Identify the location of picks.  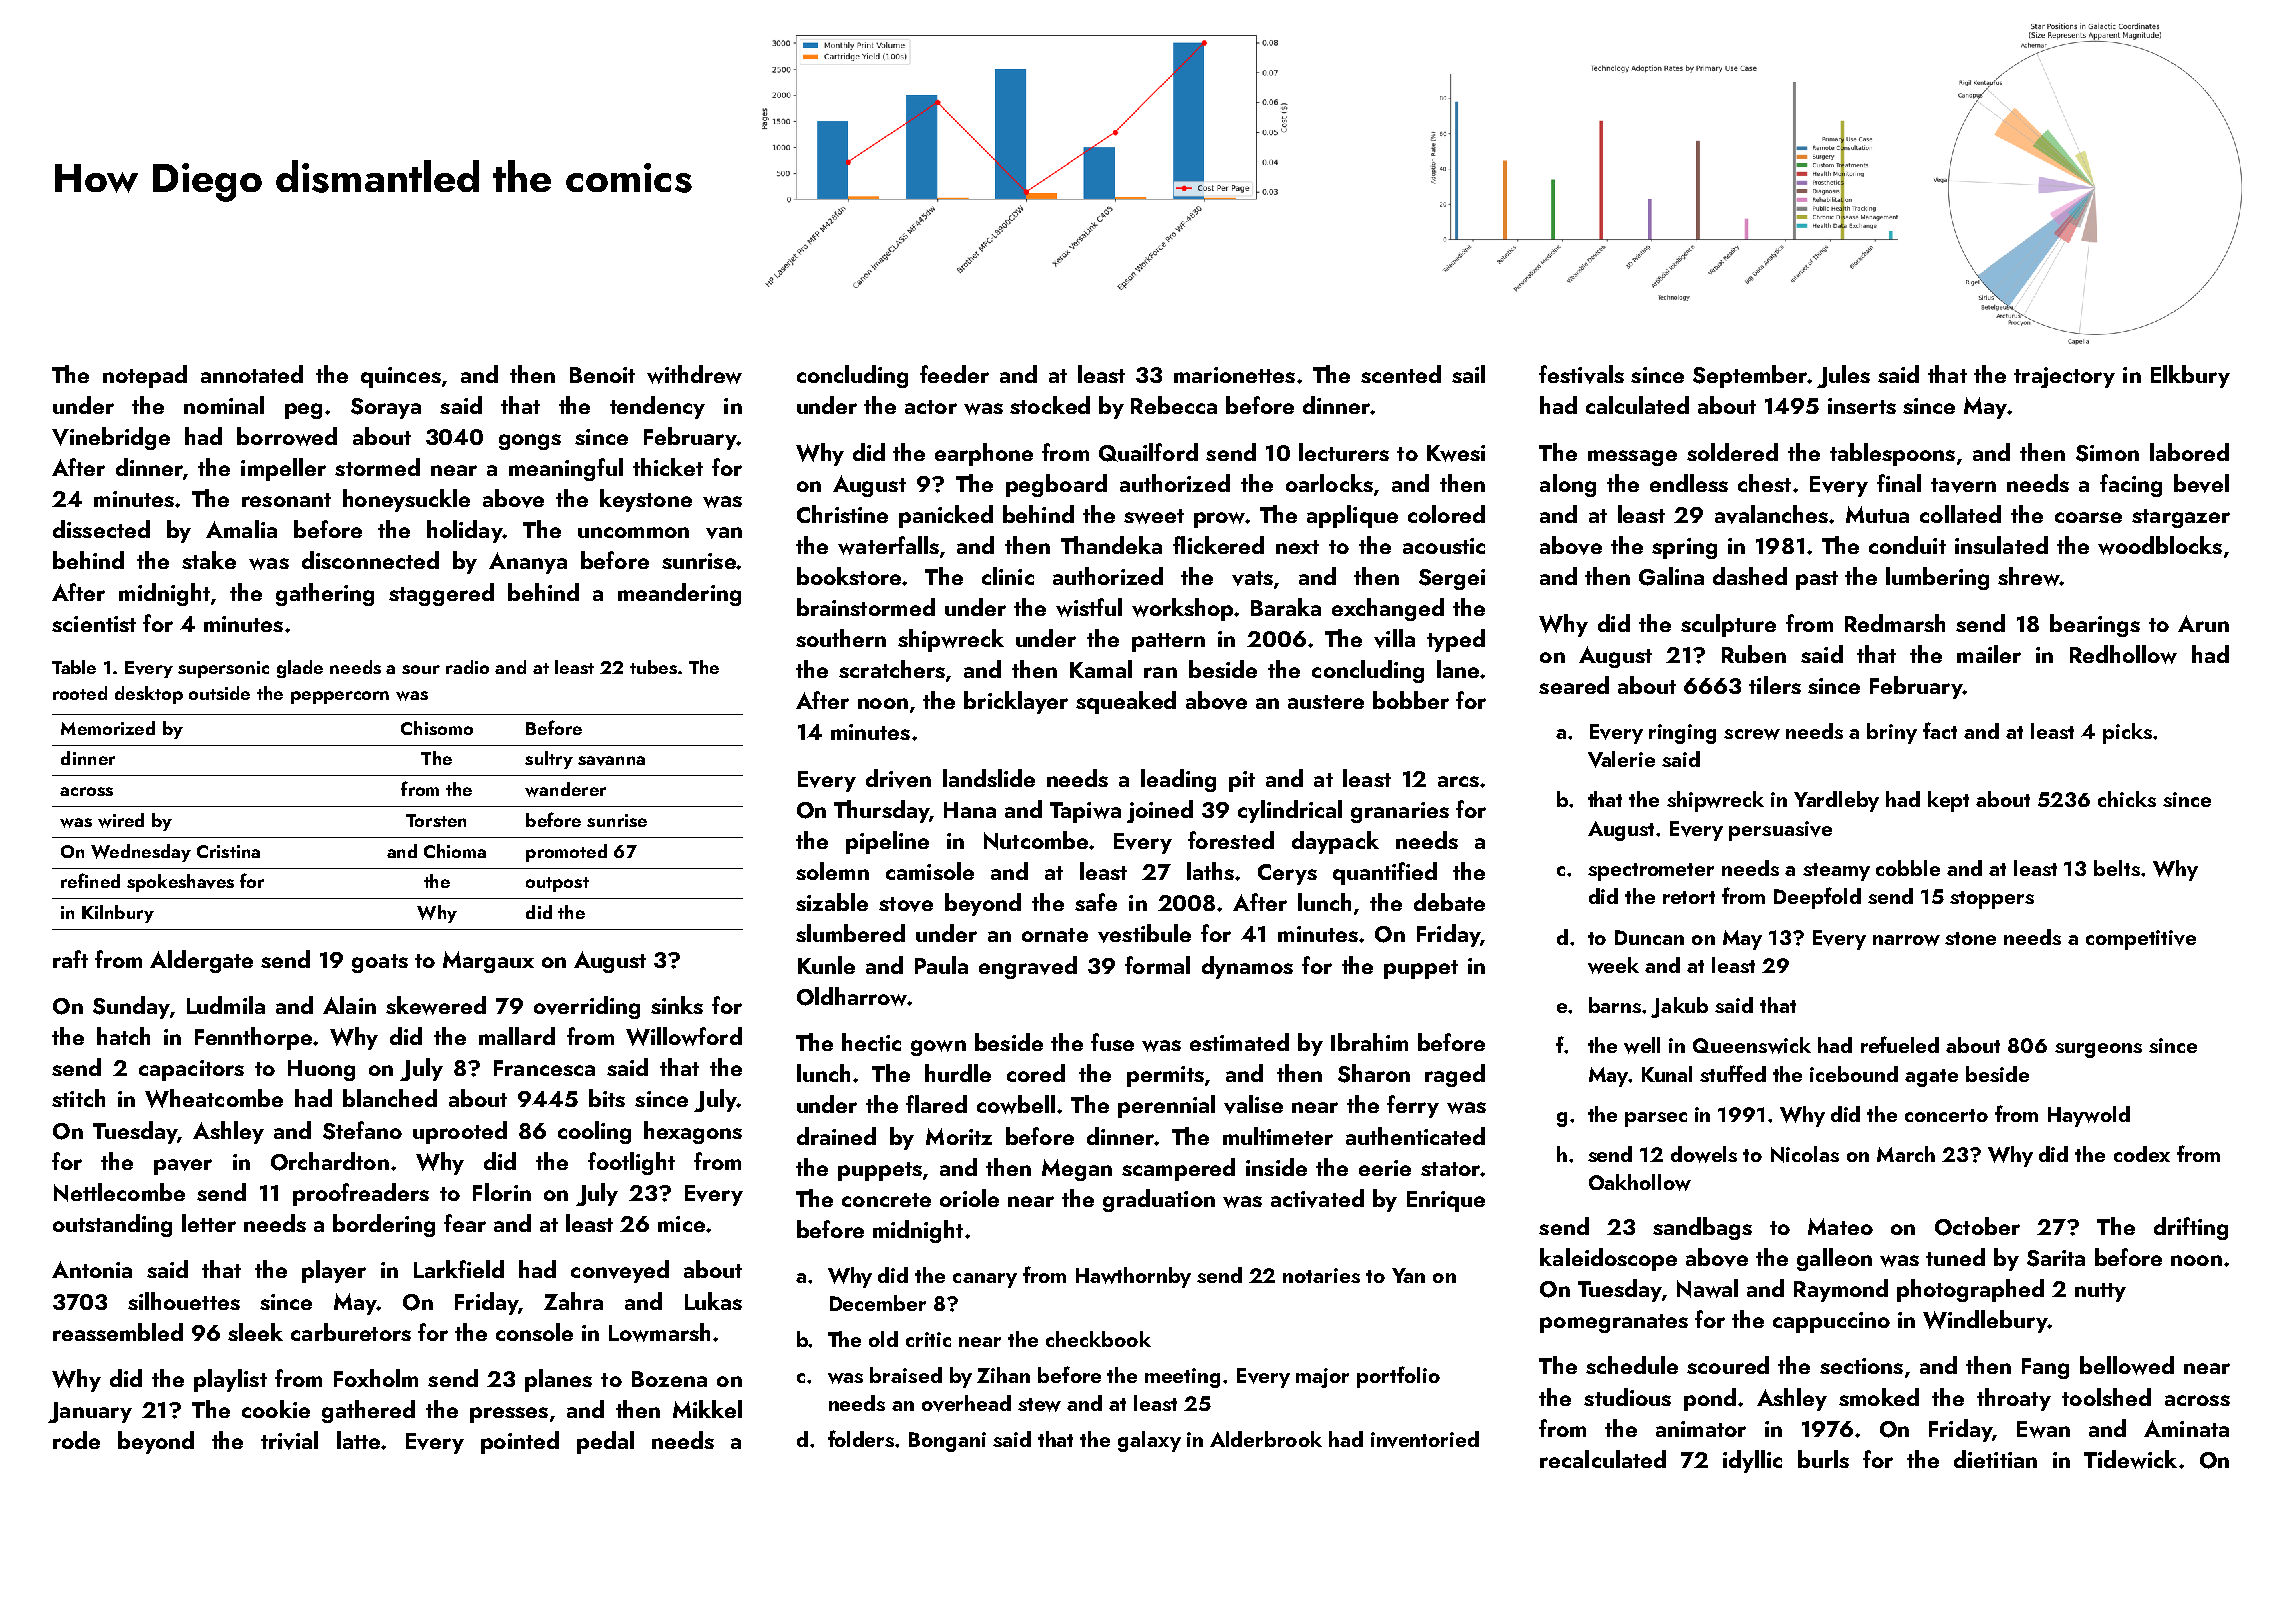
(2127, 733).
